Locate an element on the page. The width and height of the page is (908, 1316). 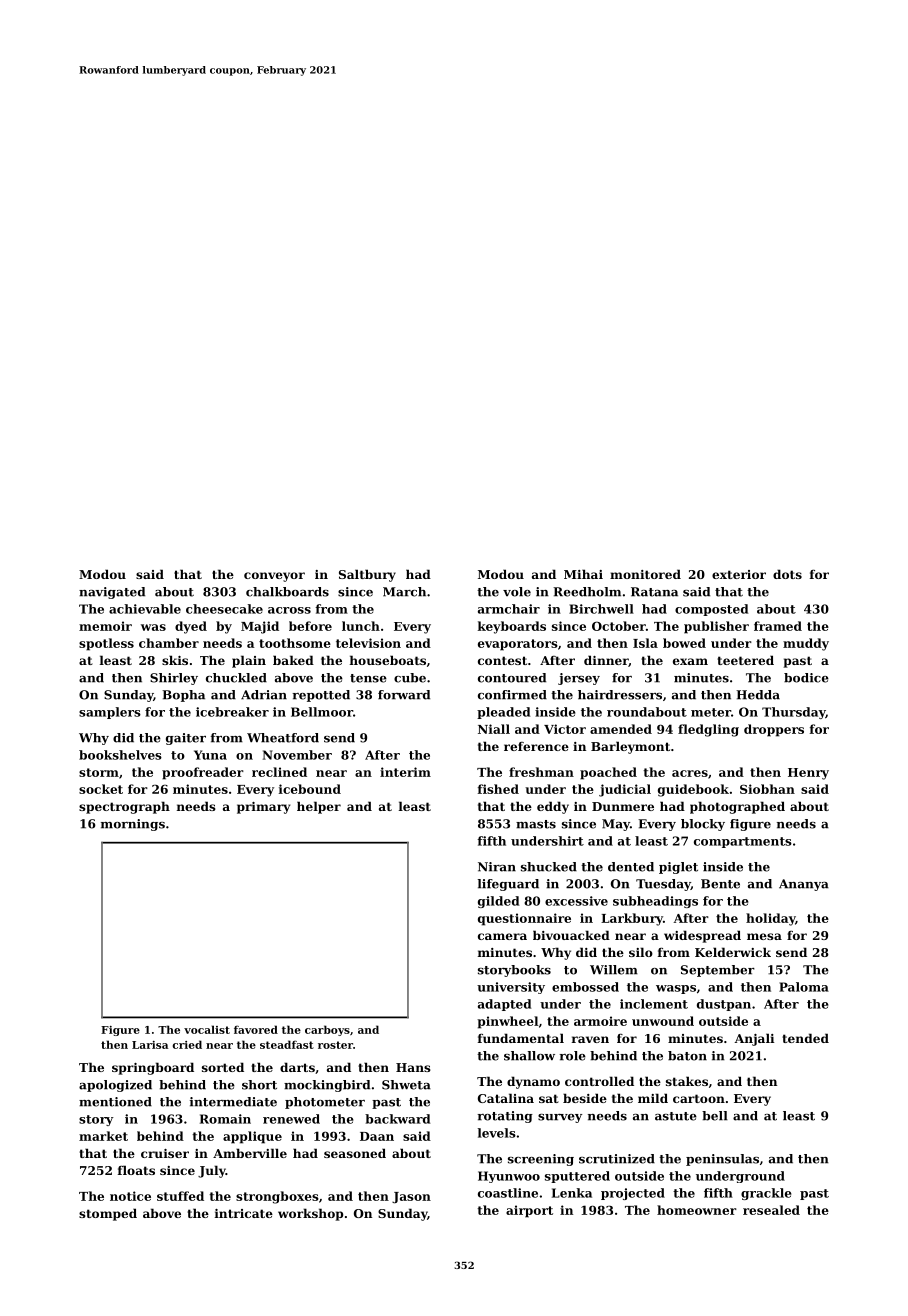
coastline is located at coordinates (508, 1193).
